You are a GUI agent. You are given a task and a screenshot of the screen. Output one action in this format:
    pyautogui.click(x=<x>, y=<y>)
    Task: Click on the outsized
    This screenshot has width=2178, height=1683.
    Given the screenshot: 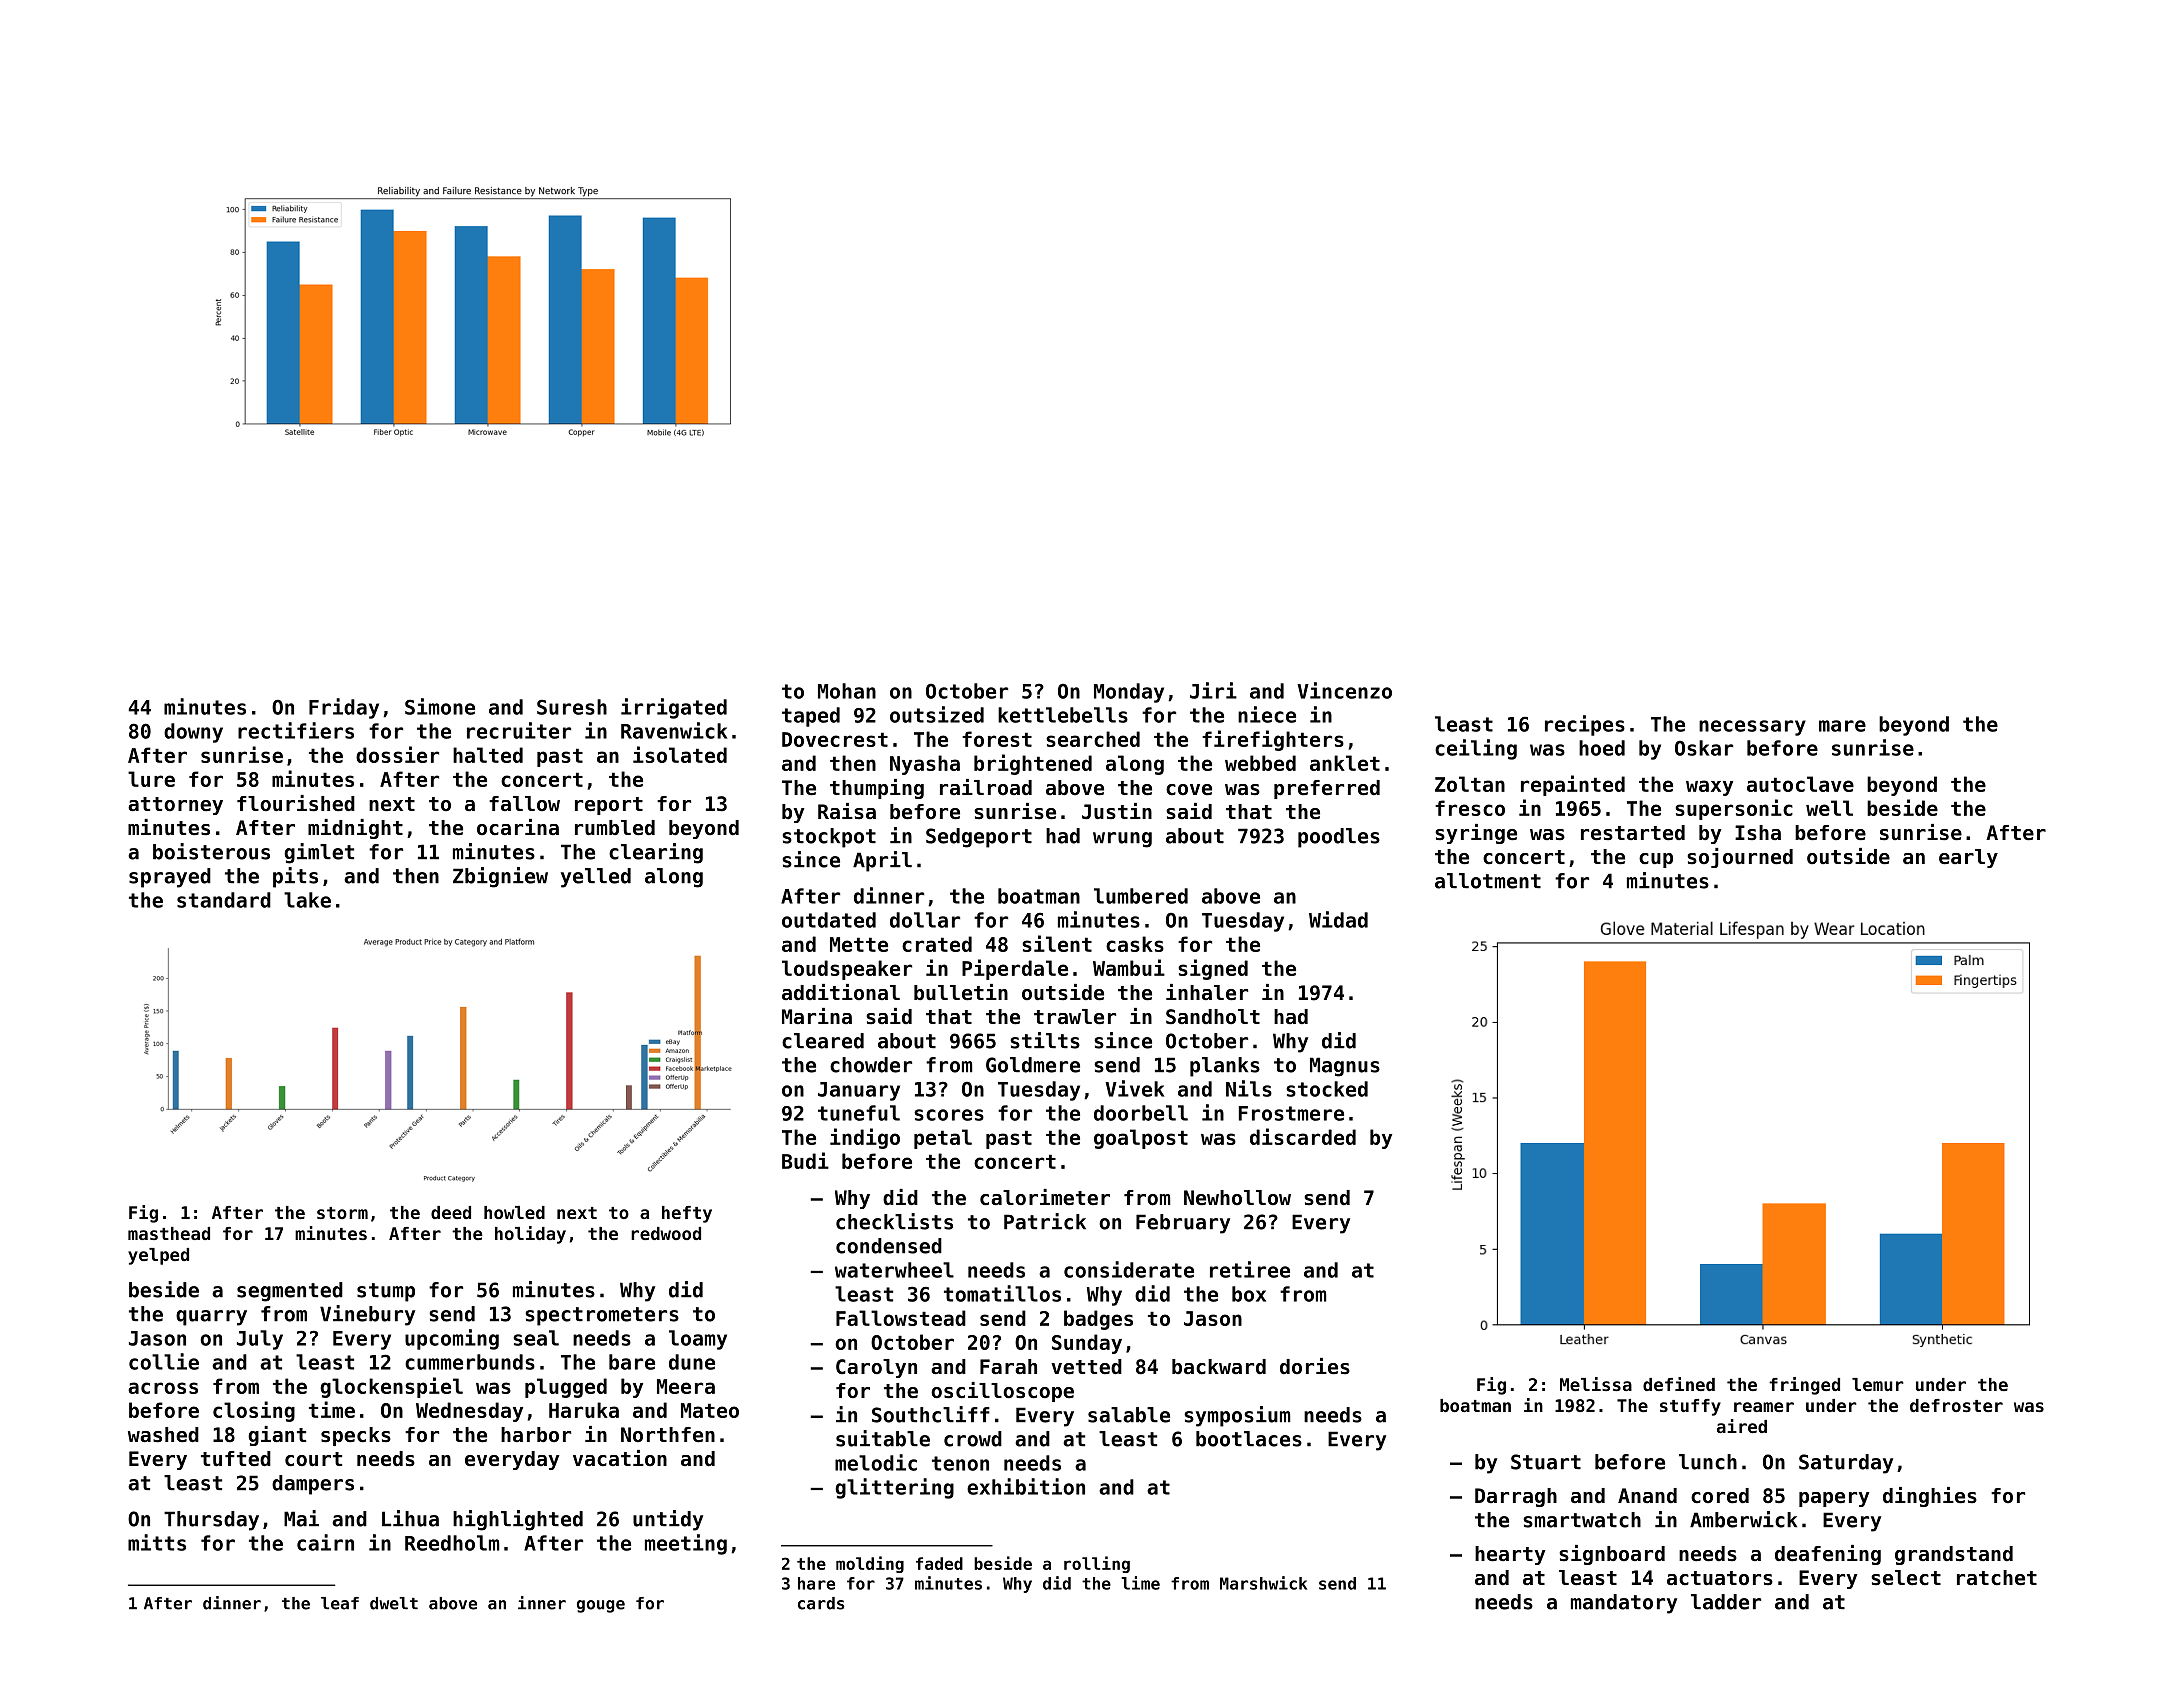 What is the action you would take?
    pyautogui.click(x=937, y=714)
